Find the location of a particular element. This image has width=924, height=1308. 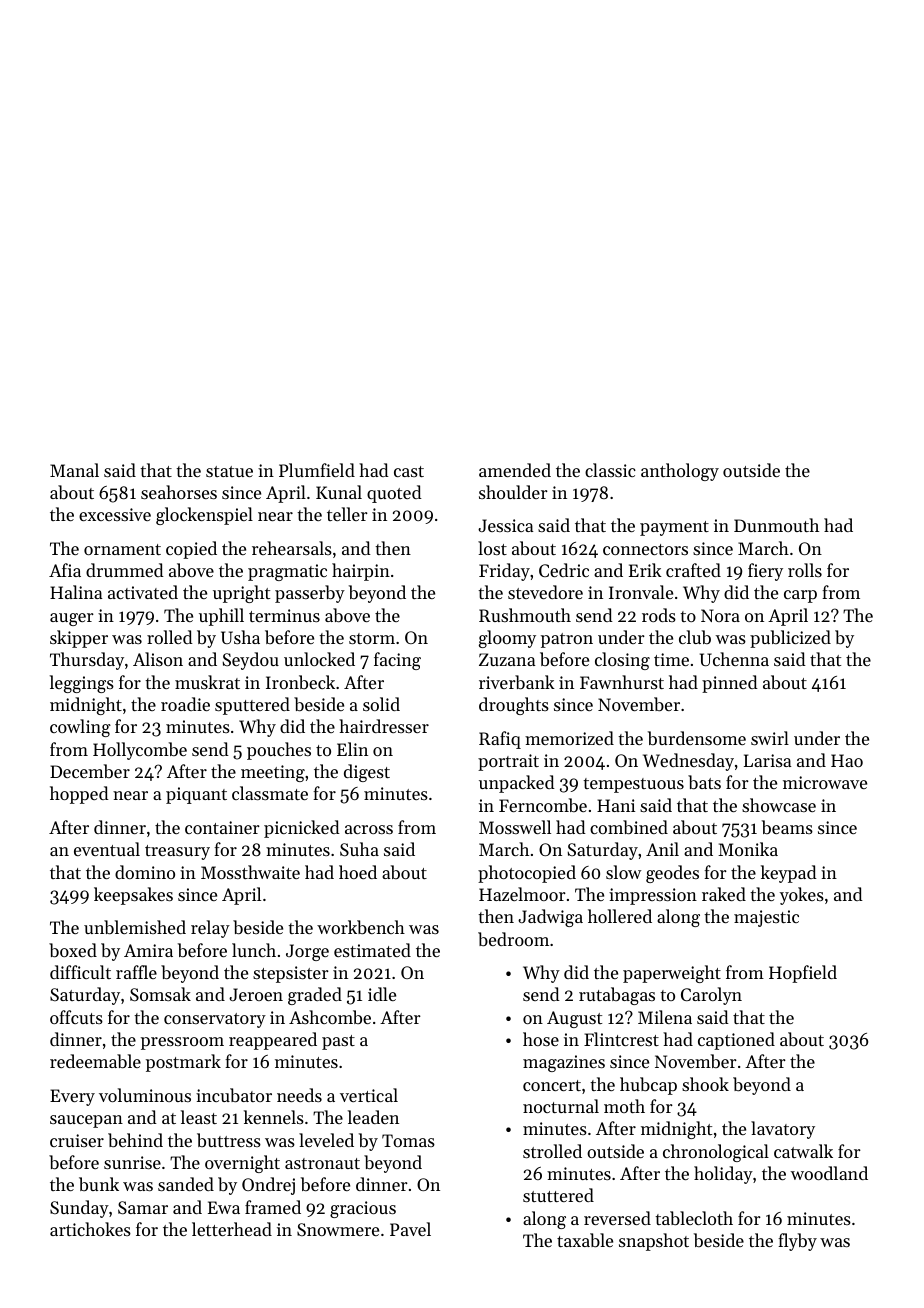

statue is located at coordinates (229, 471).
